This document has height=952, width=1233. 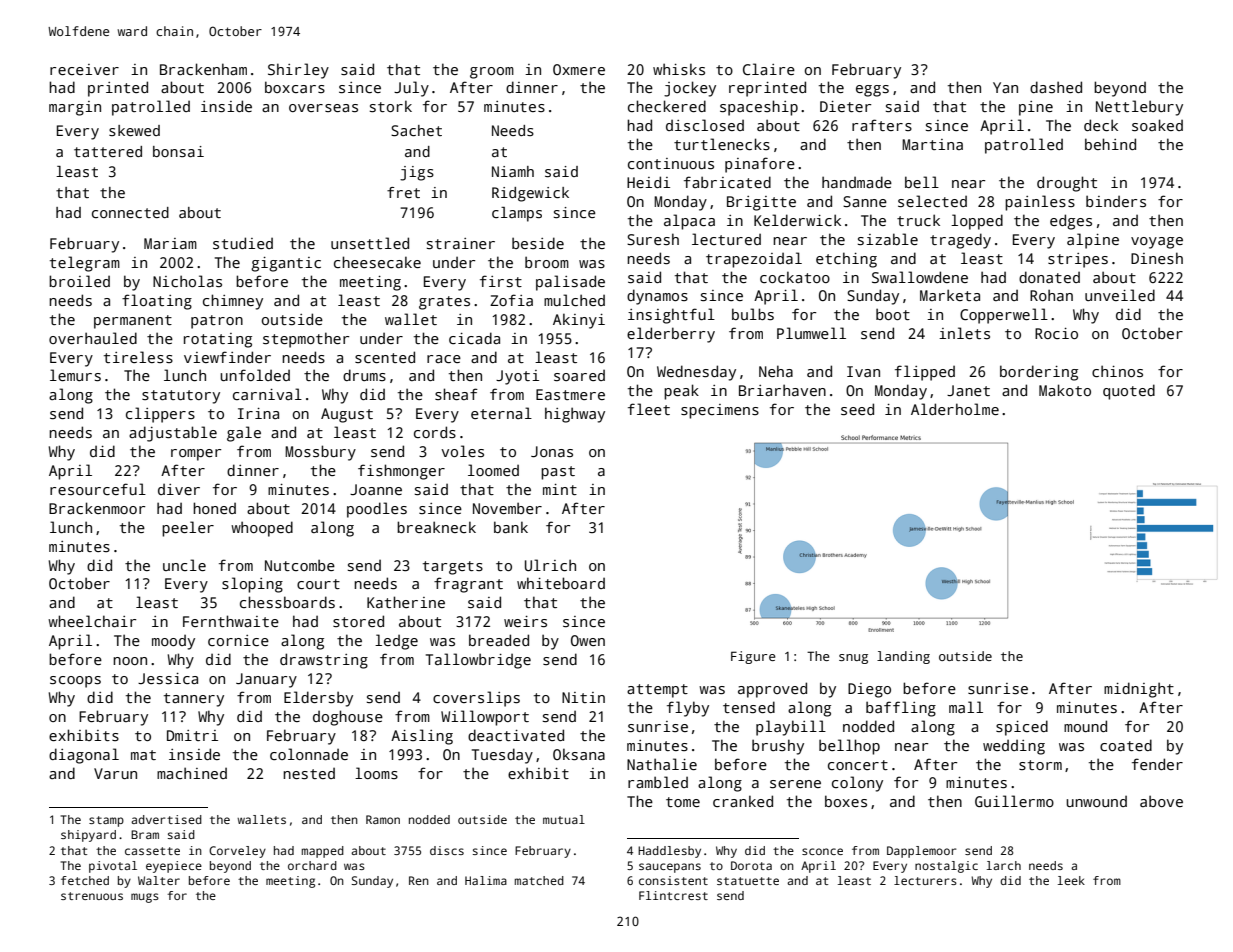 What do you see at coordinates (196, 455) in the document?
I see `romper` at bounding box center [196, 455].
